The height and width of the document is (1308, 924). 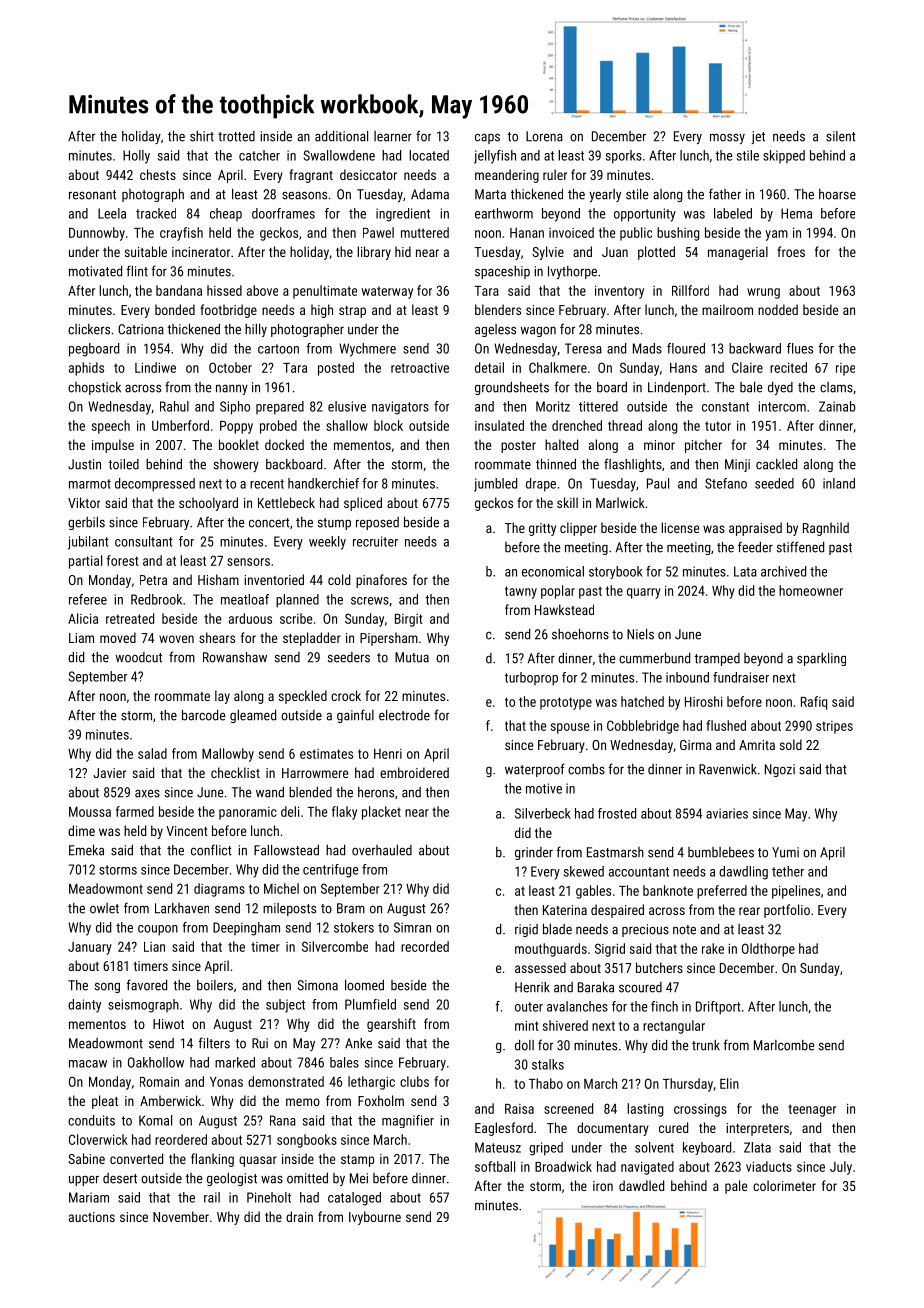 I want to click on resonant, so click(x=92, y=195).
